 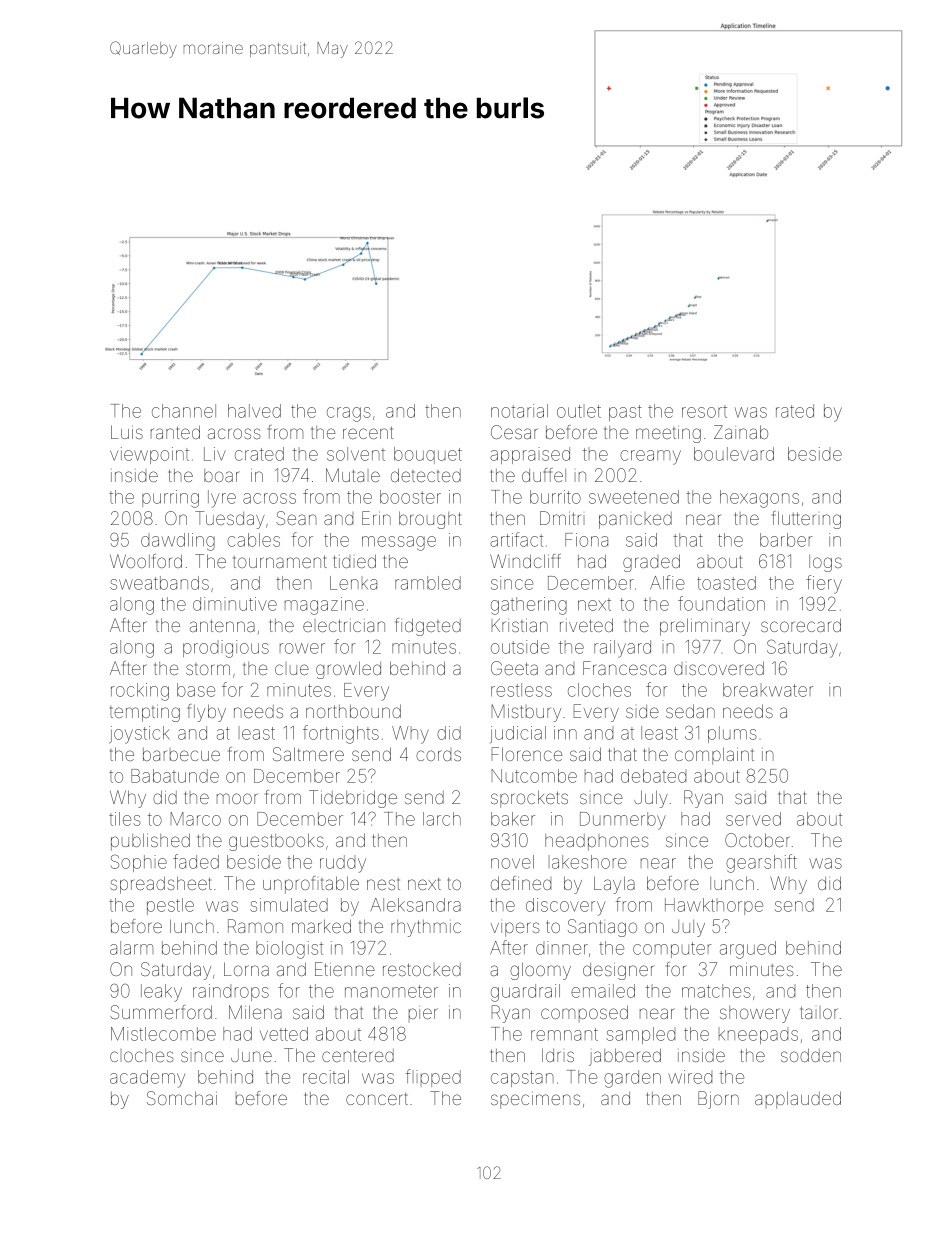 What do you see at coordinates (516, 539) in the image?
I see `artifact` at bounding box center [516, 539].
